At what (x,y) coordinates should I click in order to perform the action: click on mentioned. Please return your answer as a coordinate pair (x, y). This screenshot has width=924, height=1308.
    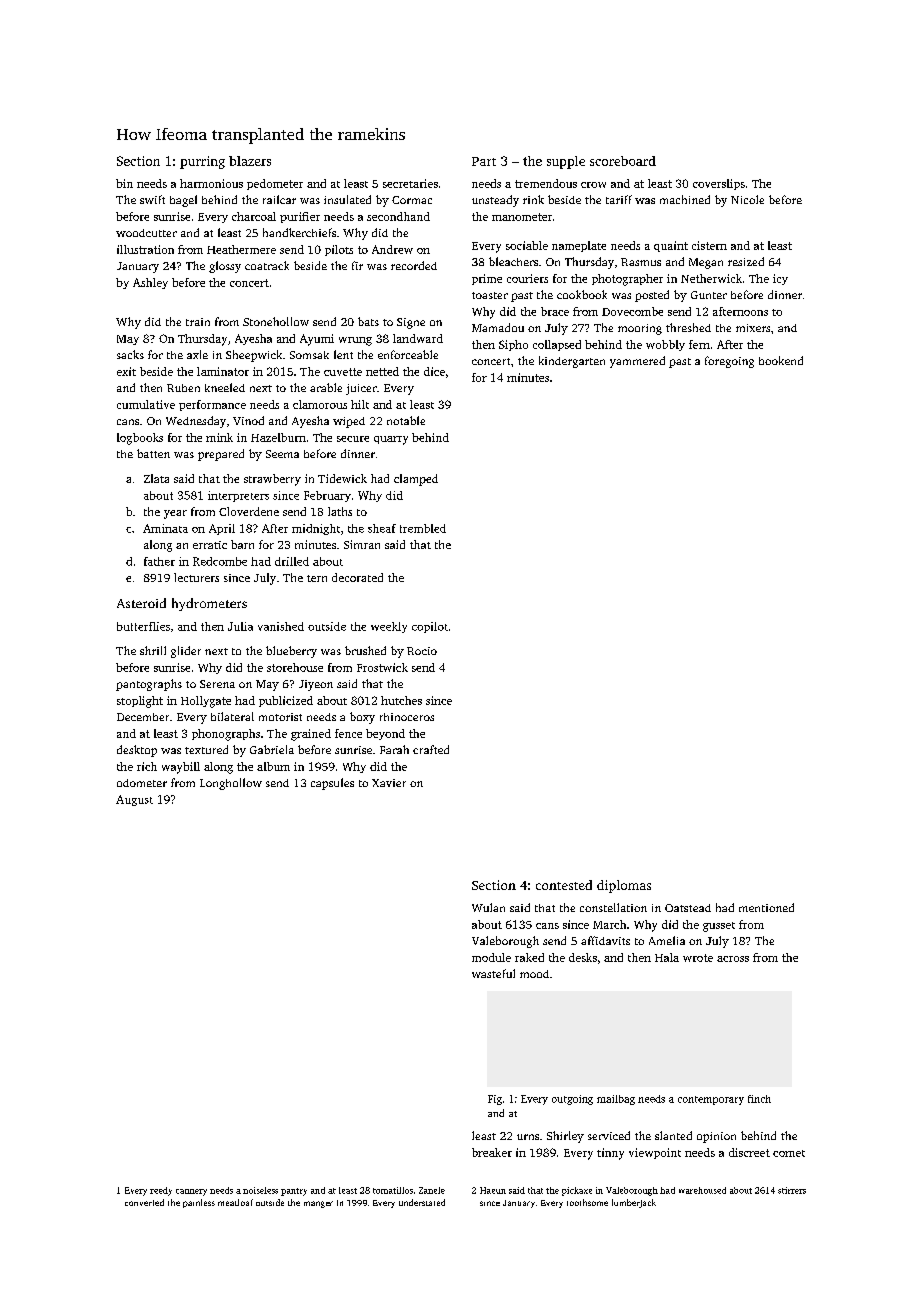
    Looking at the image, I should click on (766, 907).
